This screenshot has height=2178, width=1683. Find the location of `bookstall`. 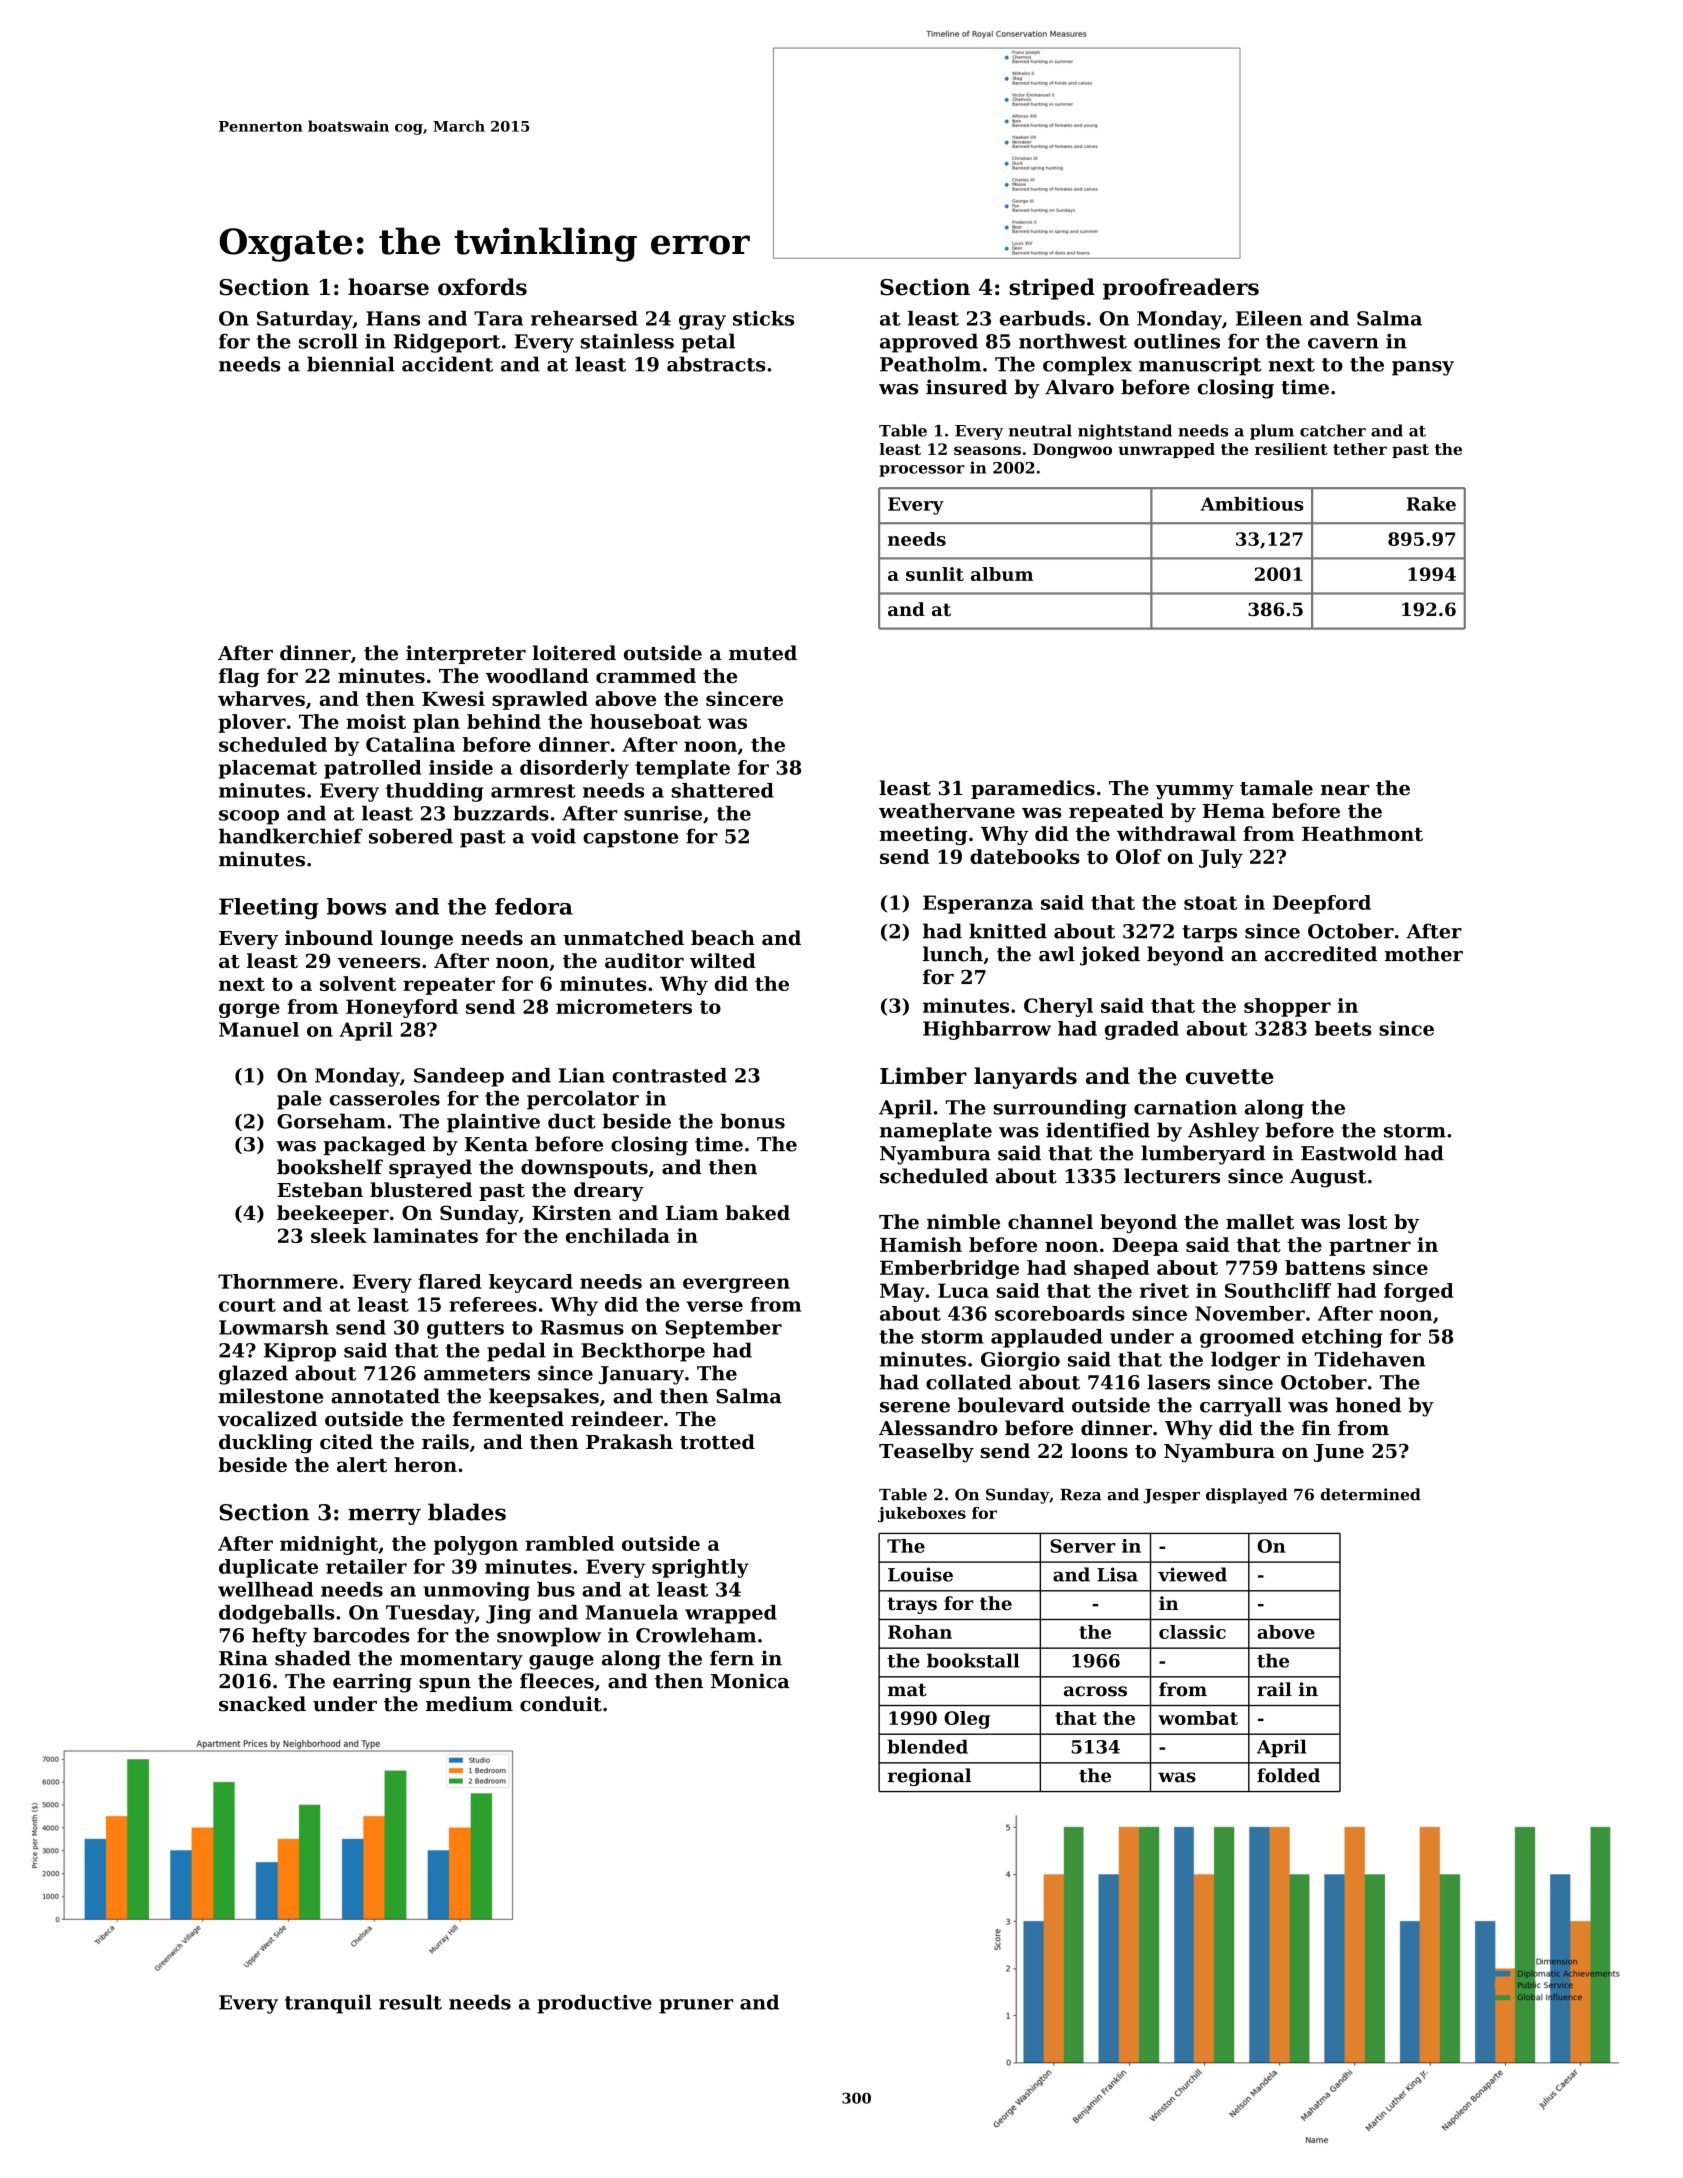

bookstall is located at coordinates (973, 1660).
